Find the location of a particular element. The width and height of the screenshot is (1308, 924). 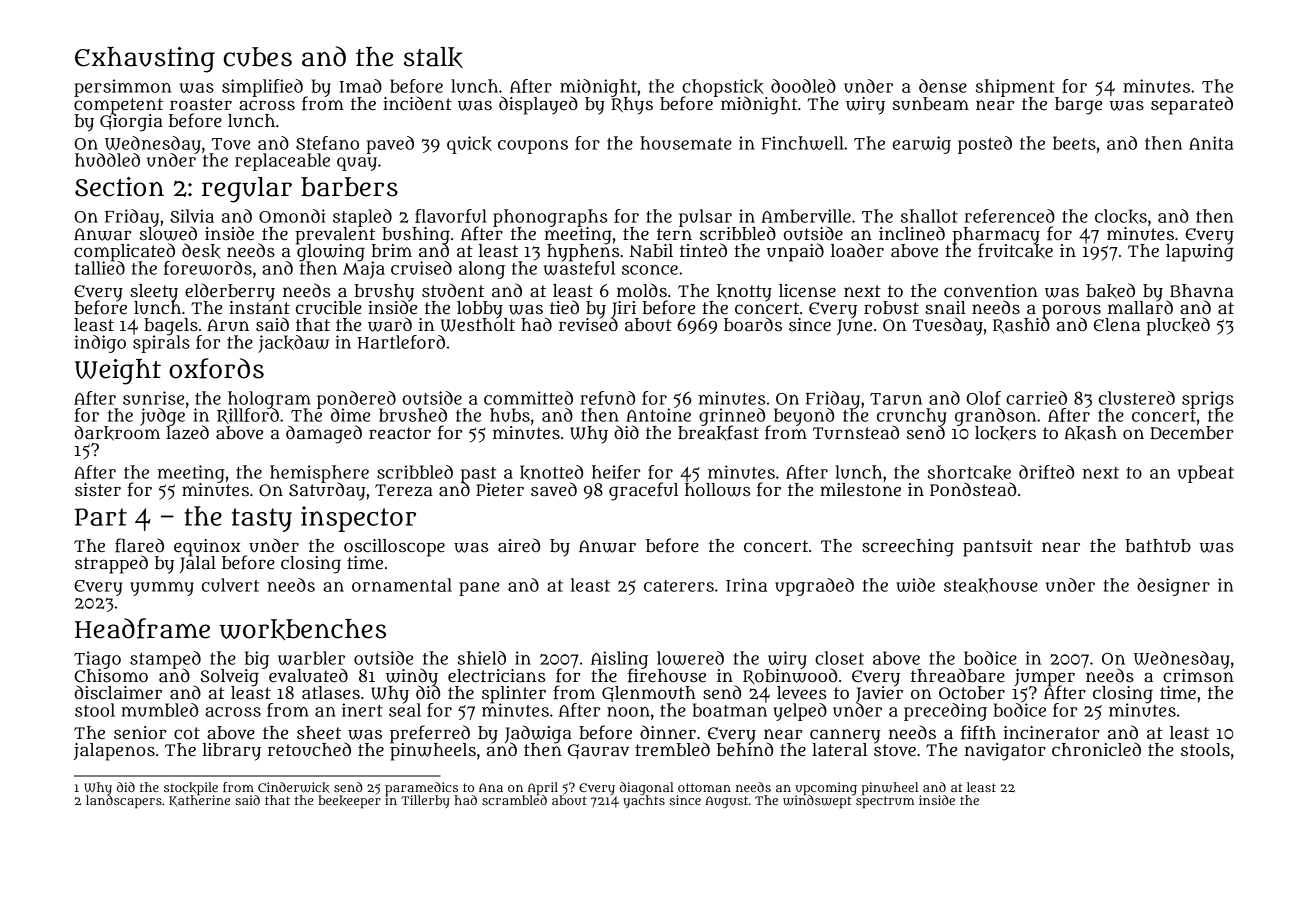

shipment is located at coordinates (1015, 88).
